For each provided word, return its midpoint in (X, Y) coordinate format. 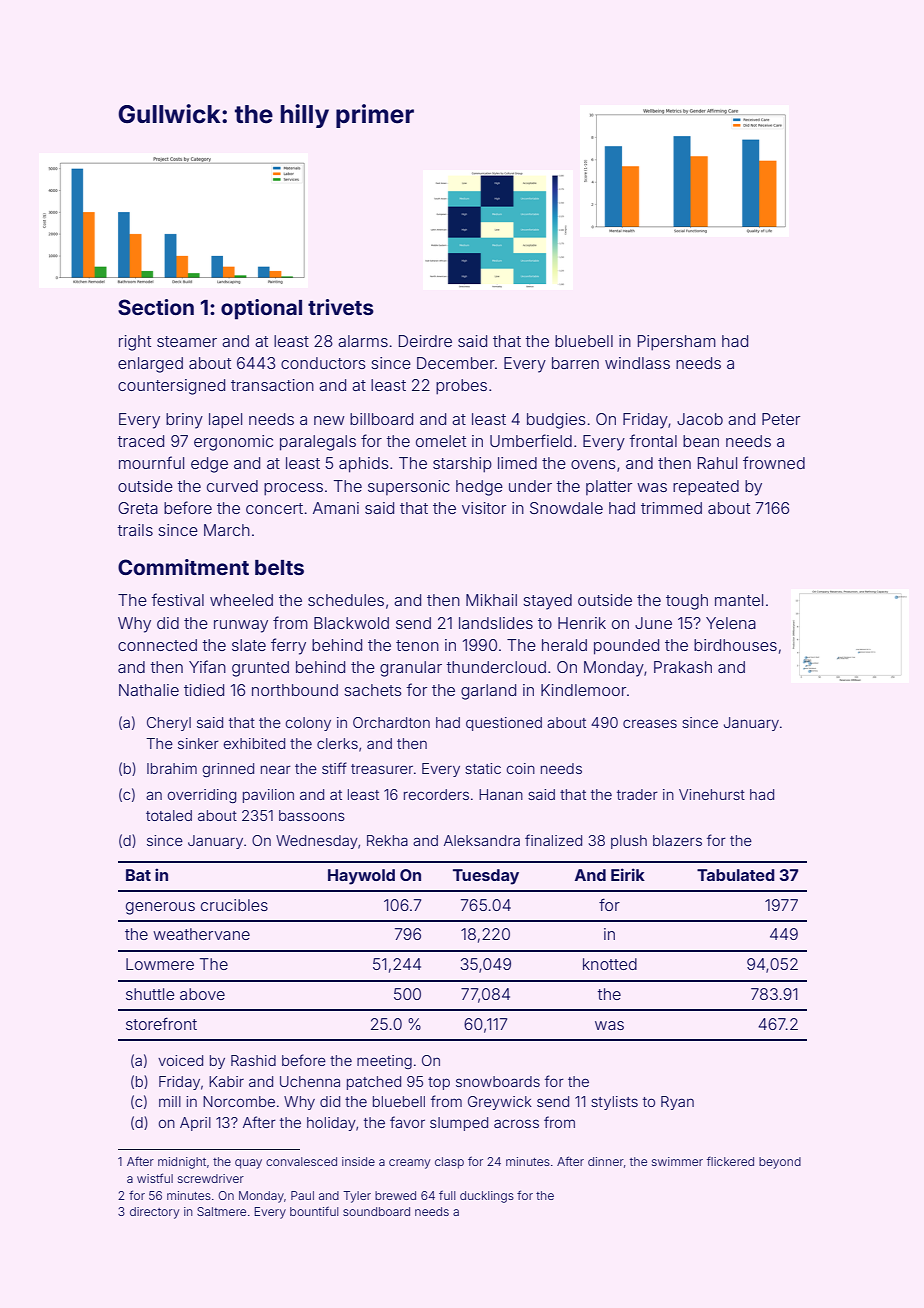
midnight (182, 1163)
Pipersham (677, 343)
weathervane (201, 934)
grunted (260, 669)
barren (575, 363)
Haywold (361, 877)
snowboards (498, 1081)
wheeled (241, 600)
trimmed (671, 508)
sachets (373, 690)
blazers (677, 840)
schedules (346, 600)
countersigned (171, 387)
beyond (780, 1163)
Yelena (731, 623)
